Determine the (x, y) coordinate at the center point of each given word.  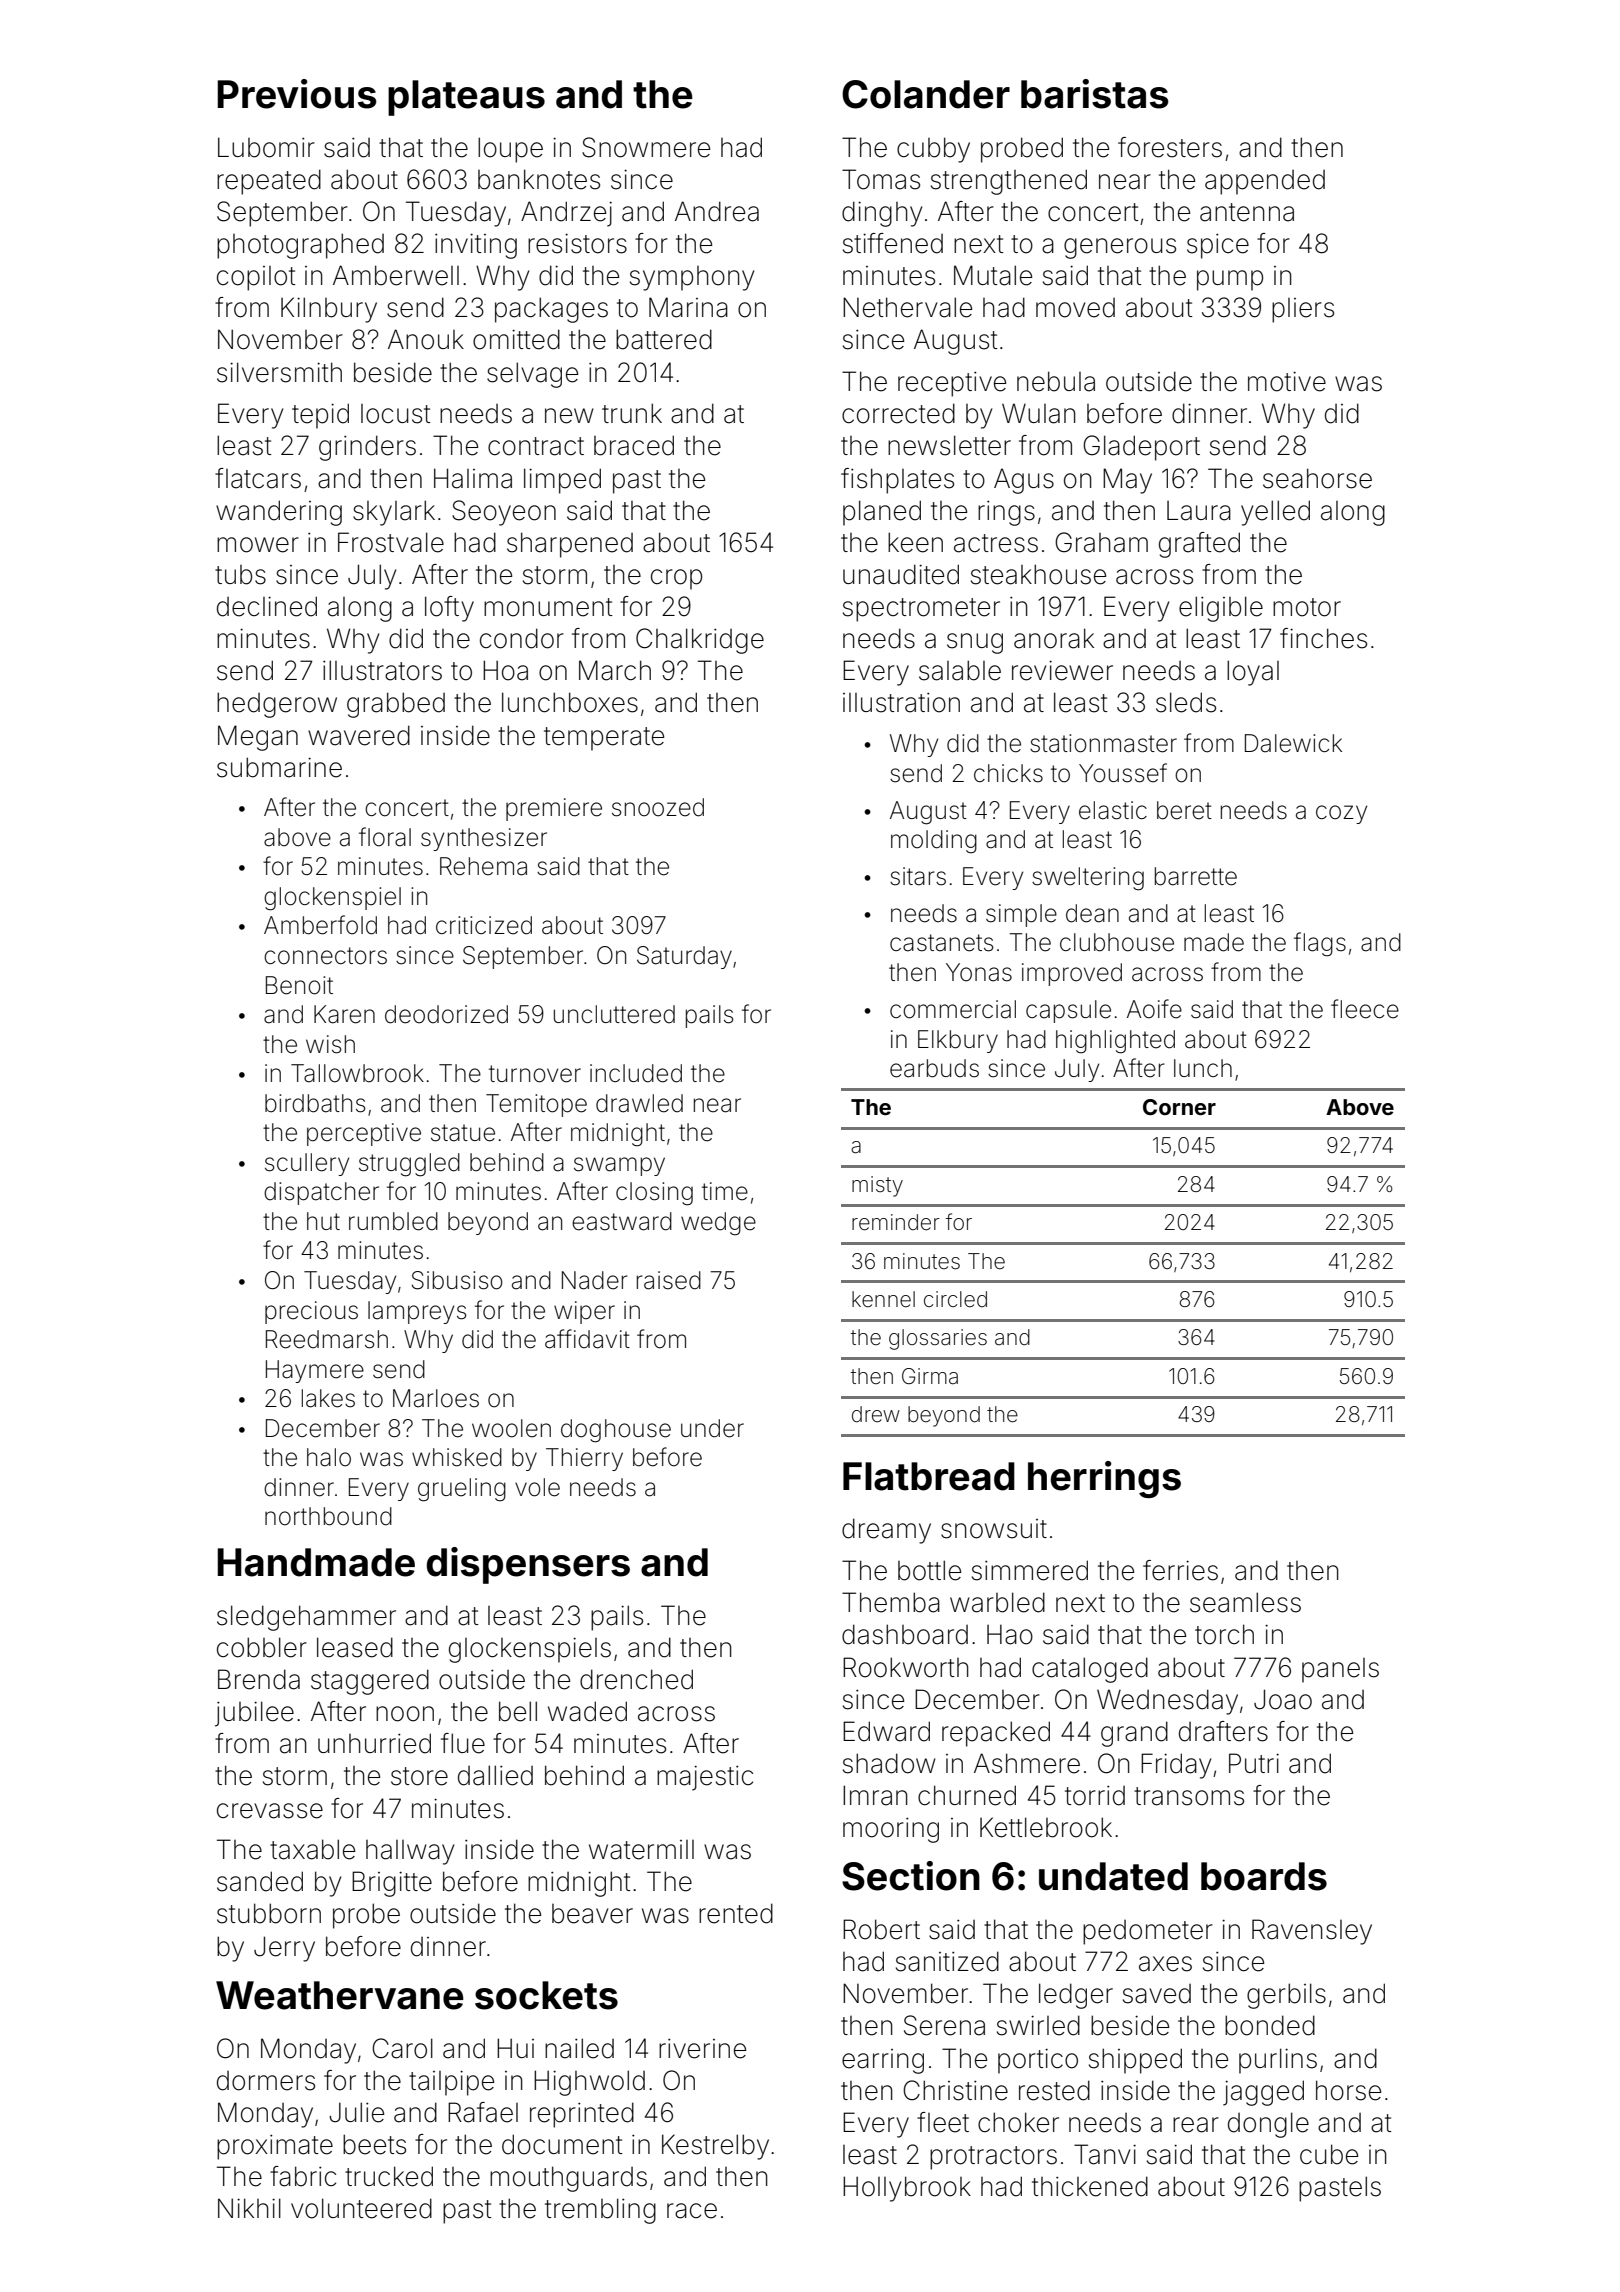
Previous (297, 94)
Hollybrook (907, 2189)
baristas (1095, 94)
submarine (279, 767)
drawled (639, 1103)
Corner (1179, 1107)
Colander (926, 94)
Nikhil (249, 2208)
